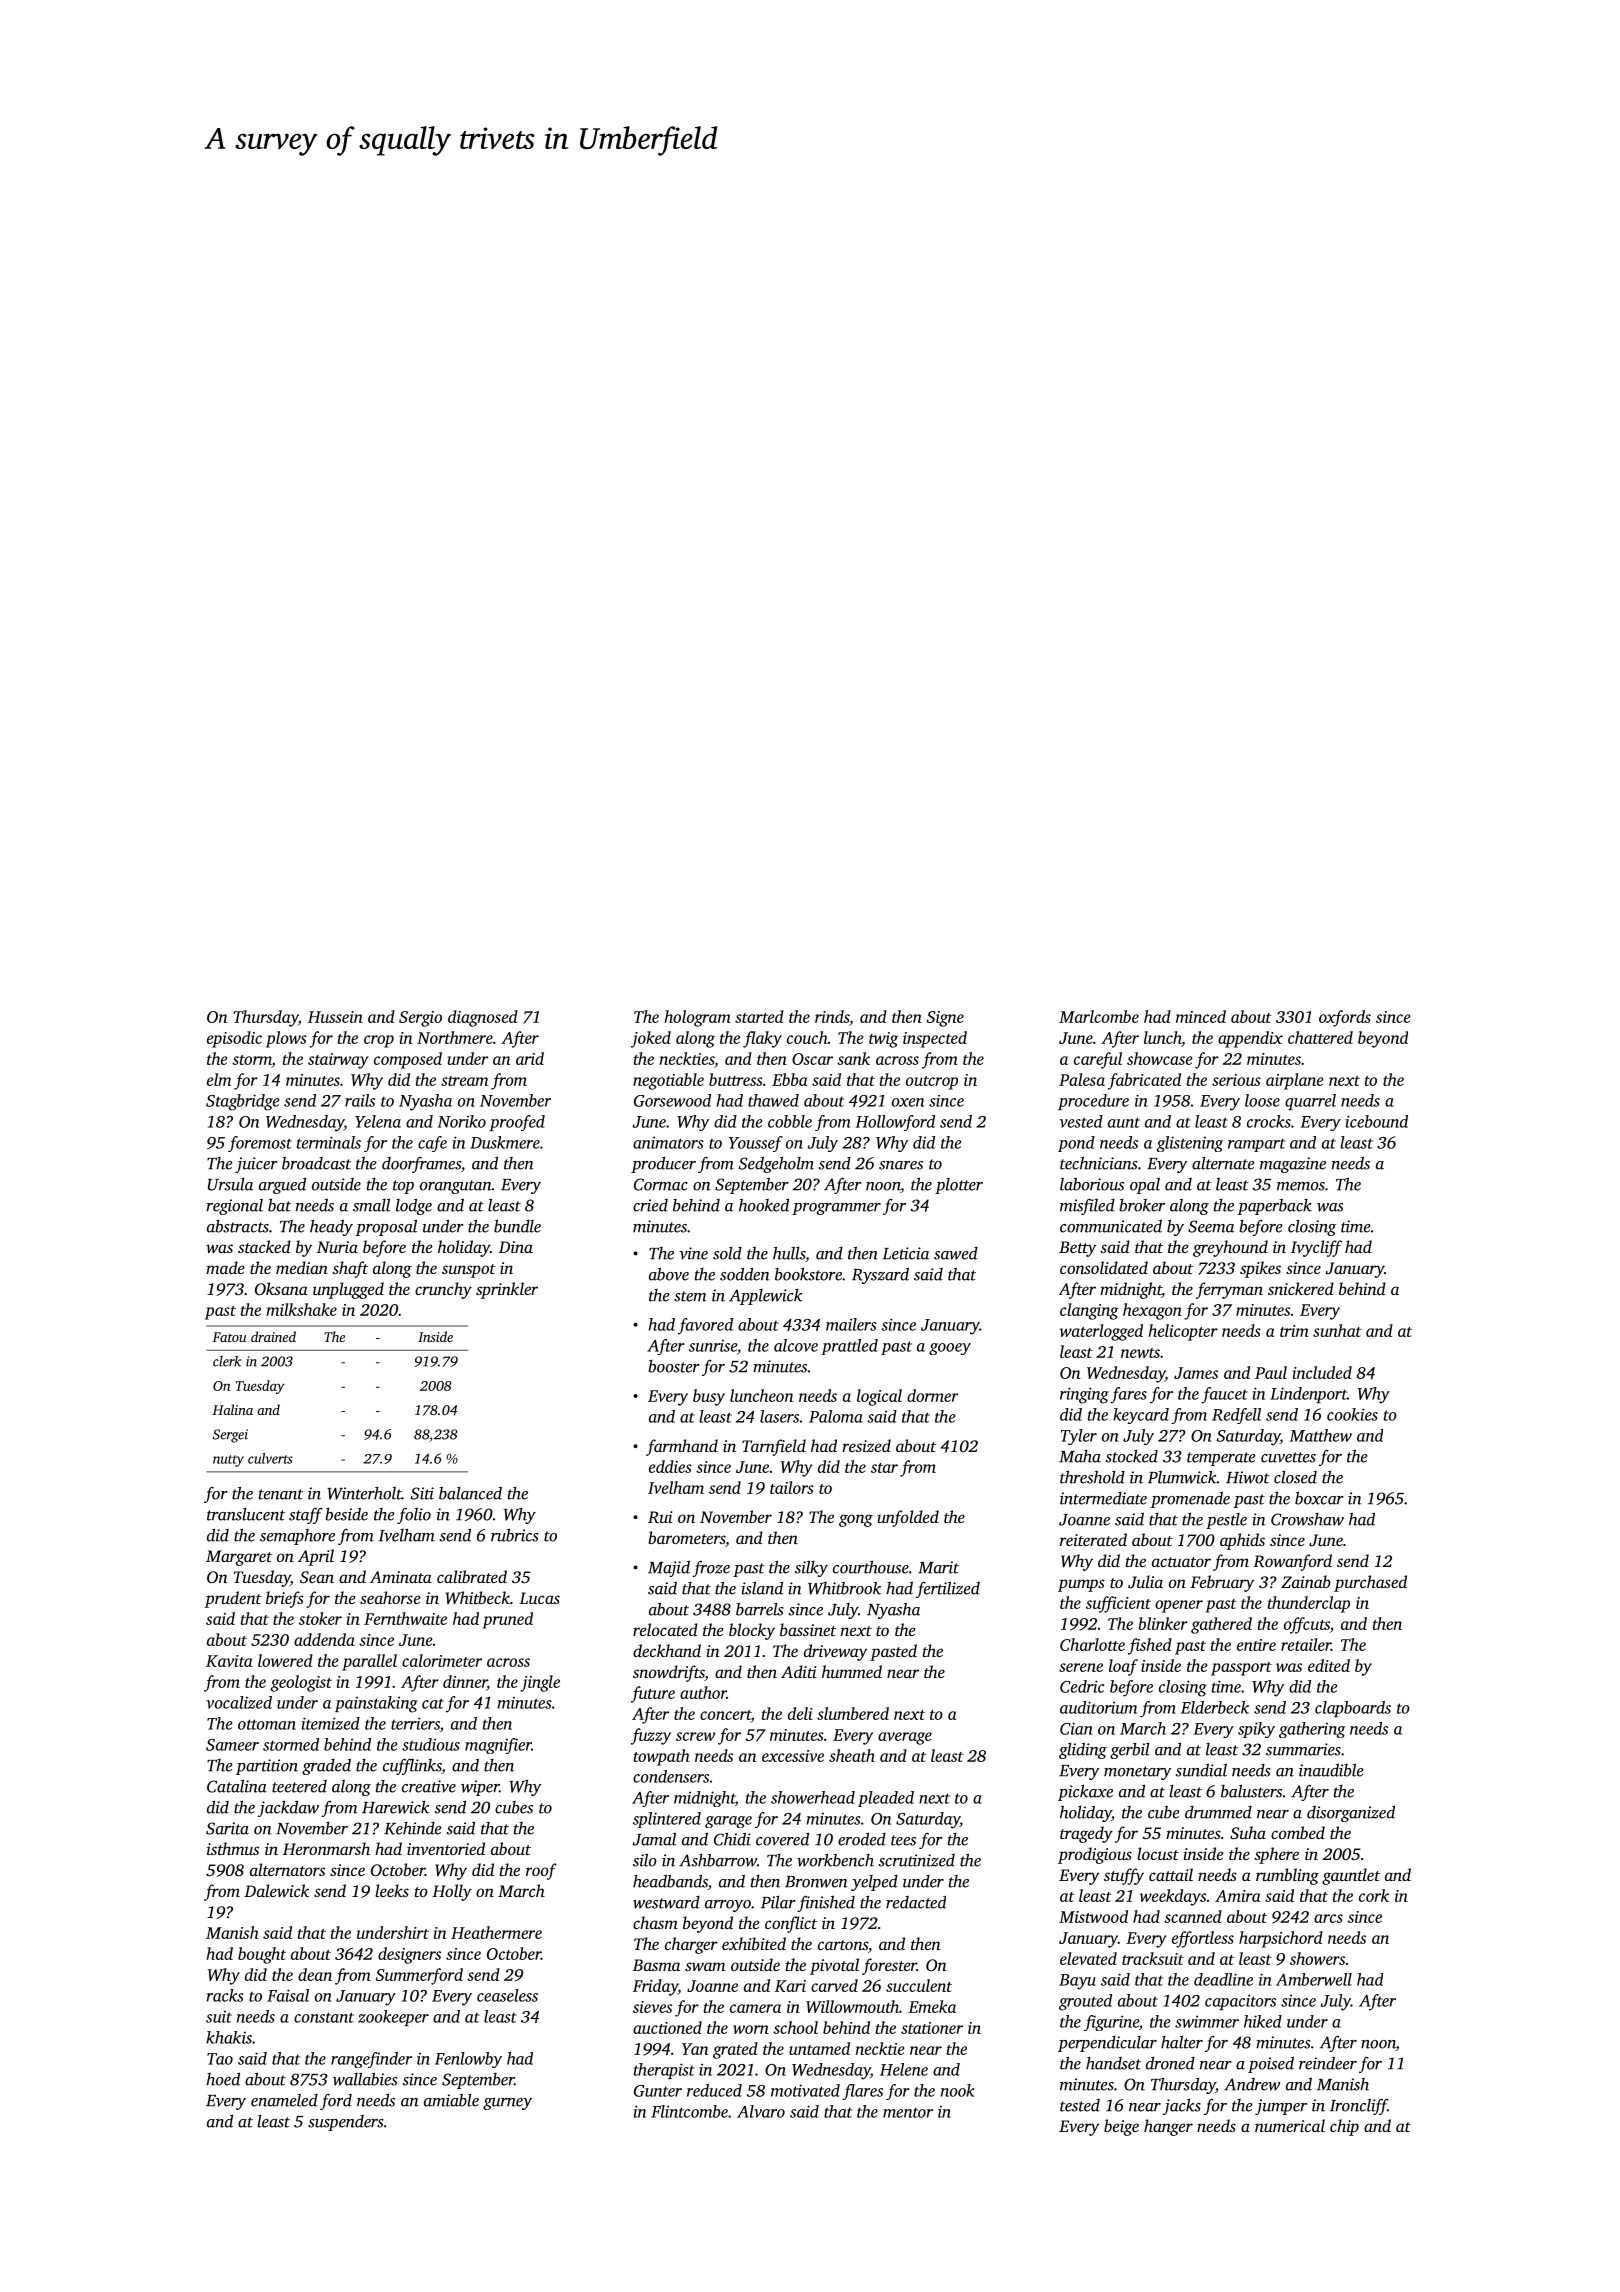 This screenshot has width=1620, height=2292. I want to click on faucet, so click(1224, 1395).
